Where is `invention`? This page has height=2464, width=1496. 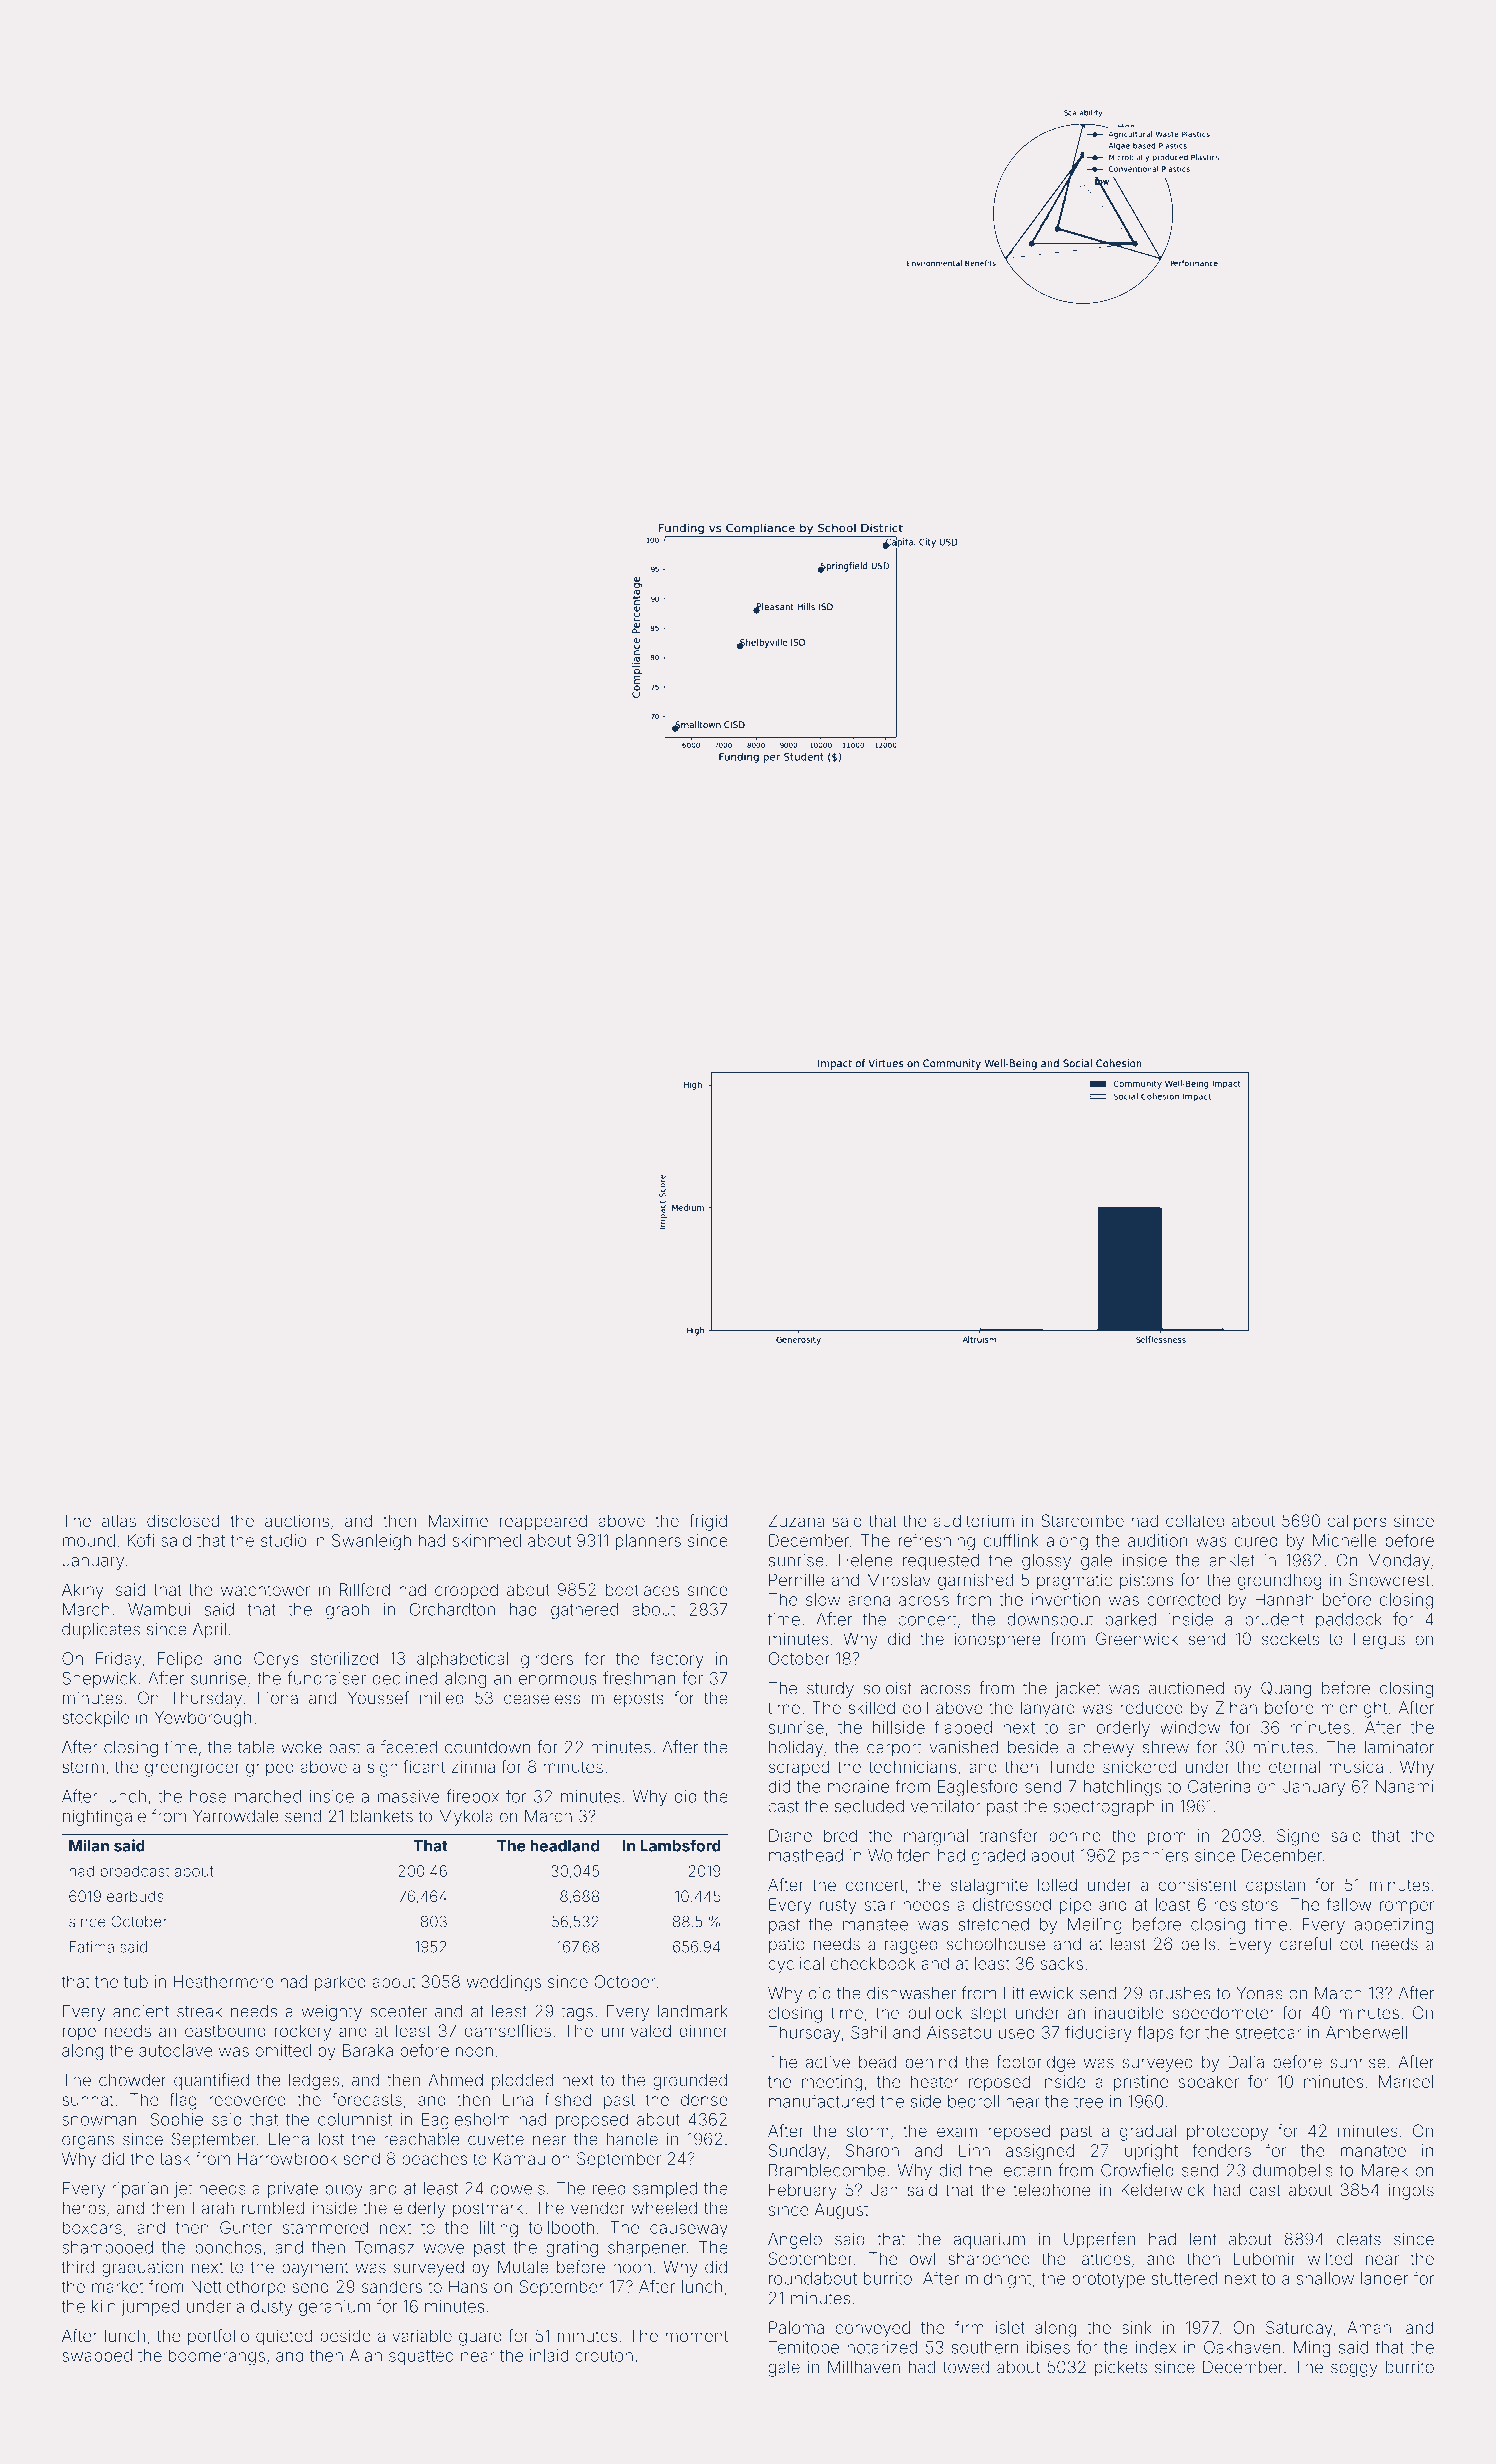 invention is located at coordinates (1066, 1599).
